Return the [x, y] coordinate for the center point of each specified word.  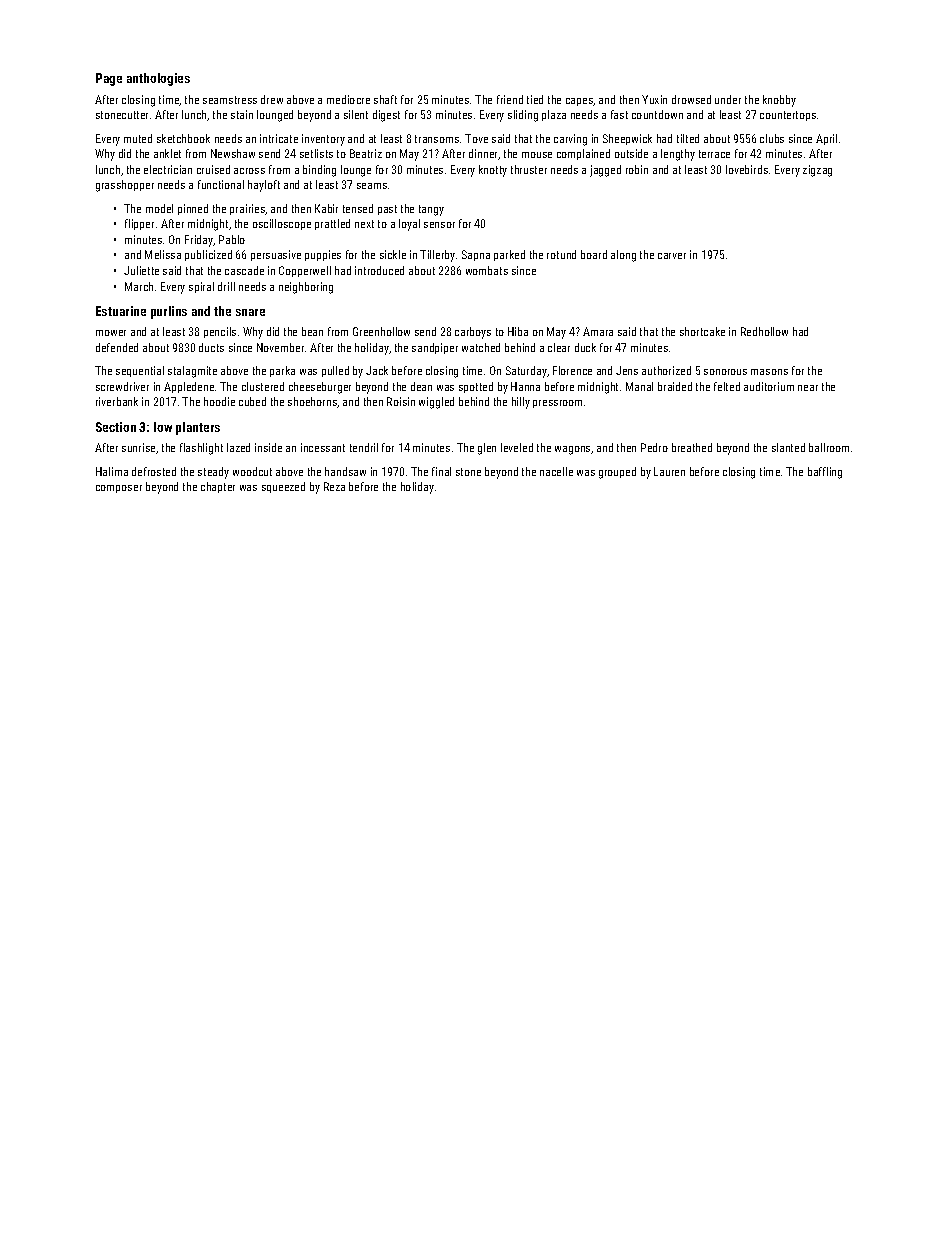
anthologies [158, 79]
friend [510, 99]
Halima [112, 471]
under [728, 99]
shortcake [702, 331]
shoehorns [313, 402]
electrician [168, 169]
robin [637, 169]
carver [672, 256]
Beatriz [366, 153]
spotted [476, 387]
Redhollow [764, 331]
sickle [393, 254]
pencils [220, 332]
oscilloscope [282, 224]
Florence [572, 370]
